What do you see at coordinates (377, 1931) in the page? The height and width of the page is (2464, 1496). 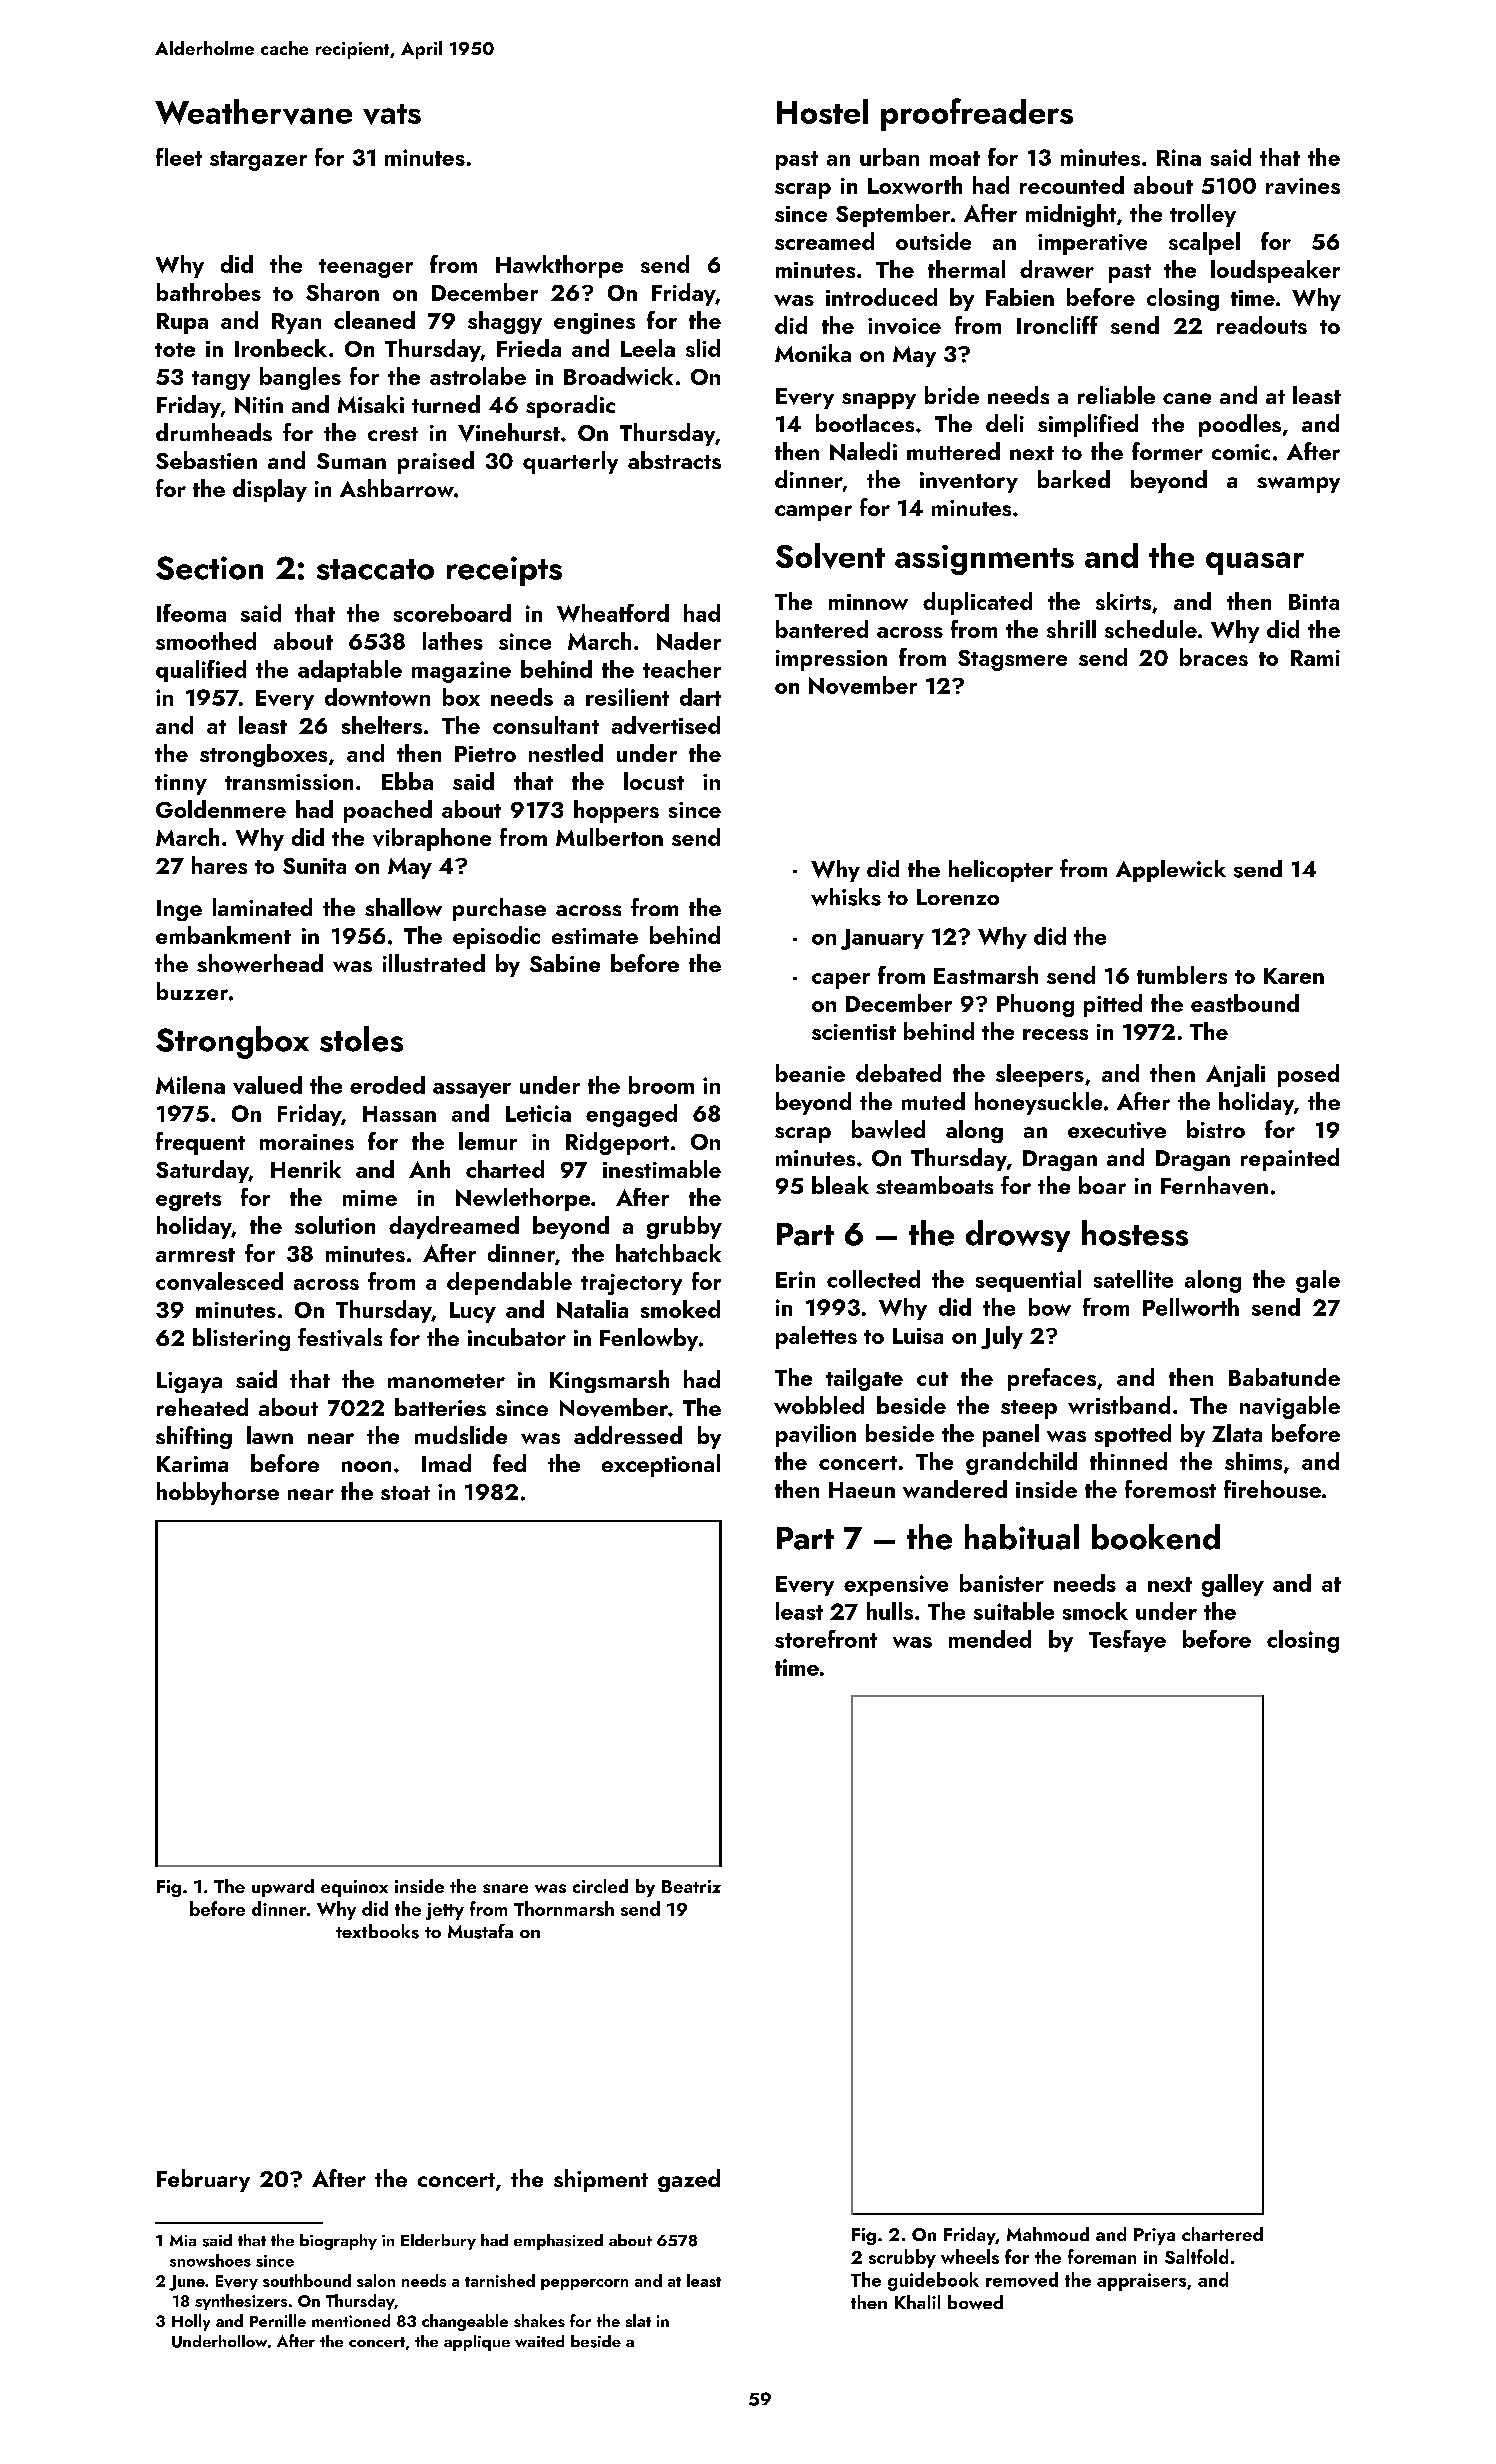 I see `textbooks` at bounding box center [377, 1931].
